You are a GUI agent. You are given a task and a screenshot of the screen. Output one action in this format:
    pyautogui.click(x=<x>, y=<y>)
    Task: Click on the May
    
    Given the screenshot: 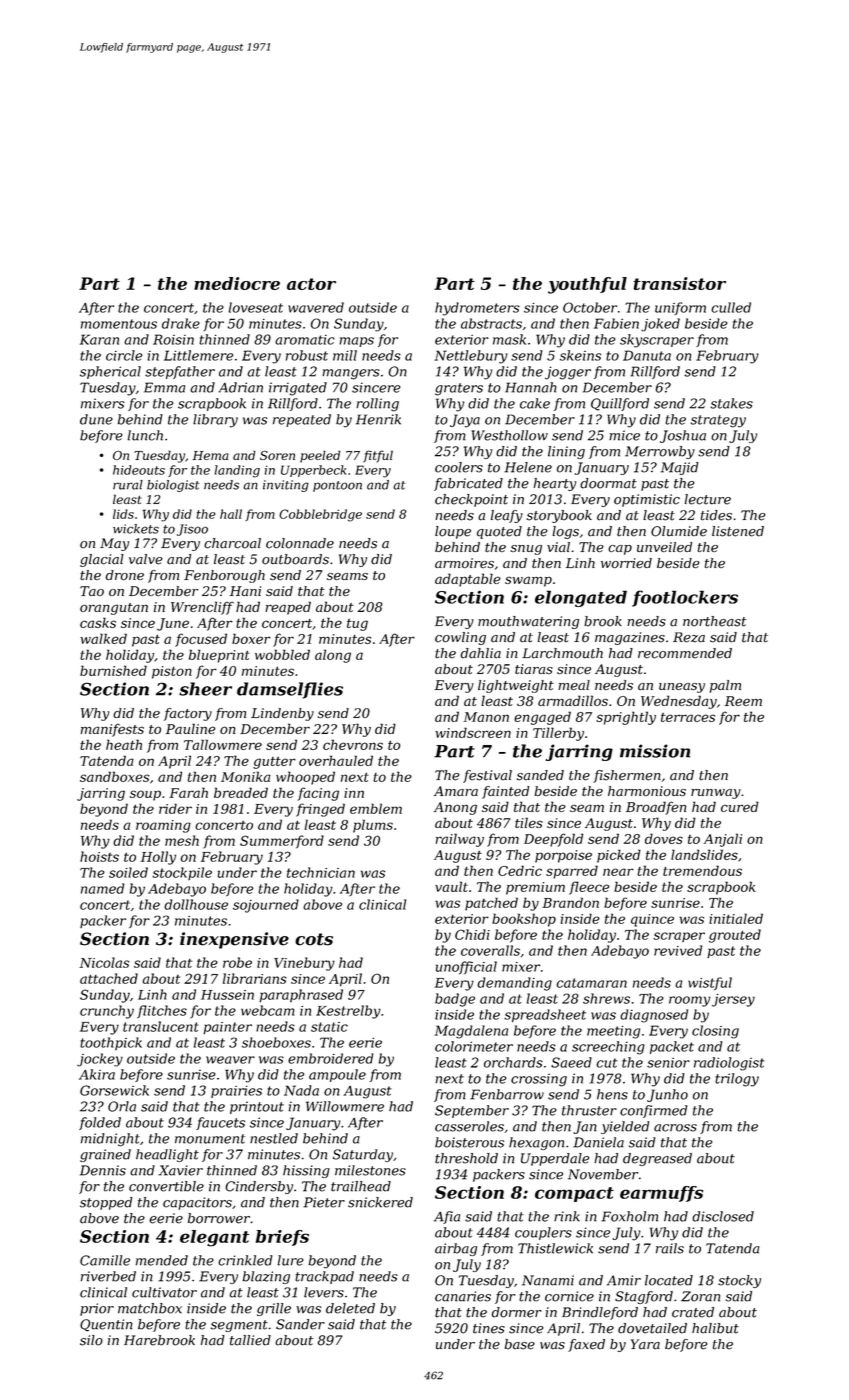 What is the action you would take?
    pyautogui.click(x=114, y=544)
